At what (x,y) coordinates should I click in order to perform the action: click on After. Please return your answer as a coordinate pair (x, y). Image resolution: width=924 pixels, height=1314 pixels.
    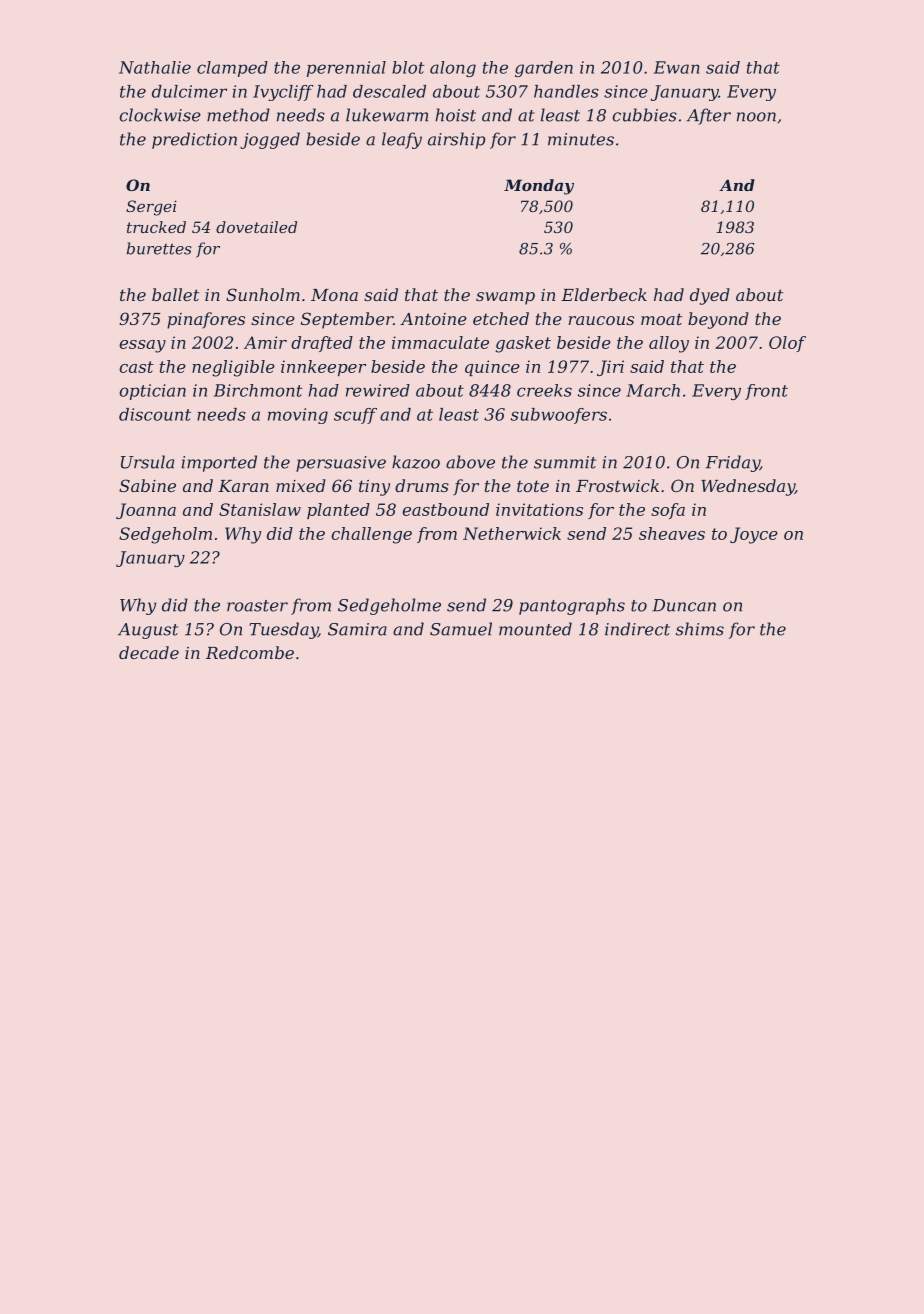
    Looking at the image, I should click on (709, 116).
